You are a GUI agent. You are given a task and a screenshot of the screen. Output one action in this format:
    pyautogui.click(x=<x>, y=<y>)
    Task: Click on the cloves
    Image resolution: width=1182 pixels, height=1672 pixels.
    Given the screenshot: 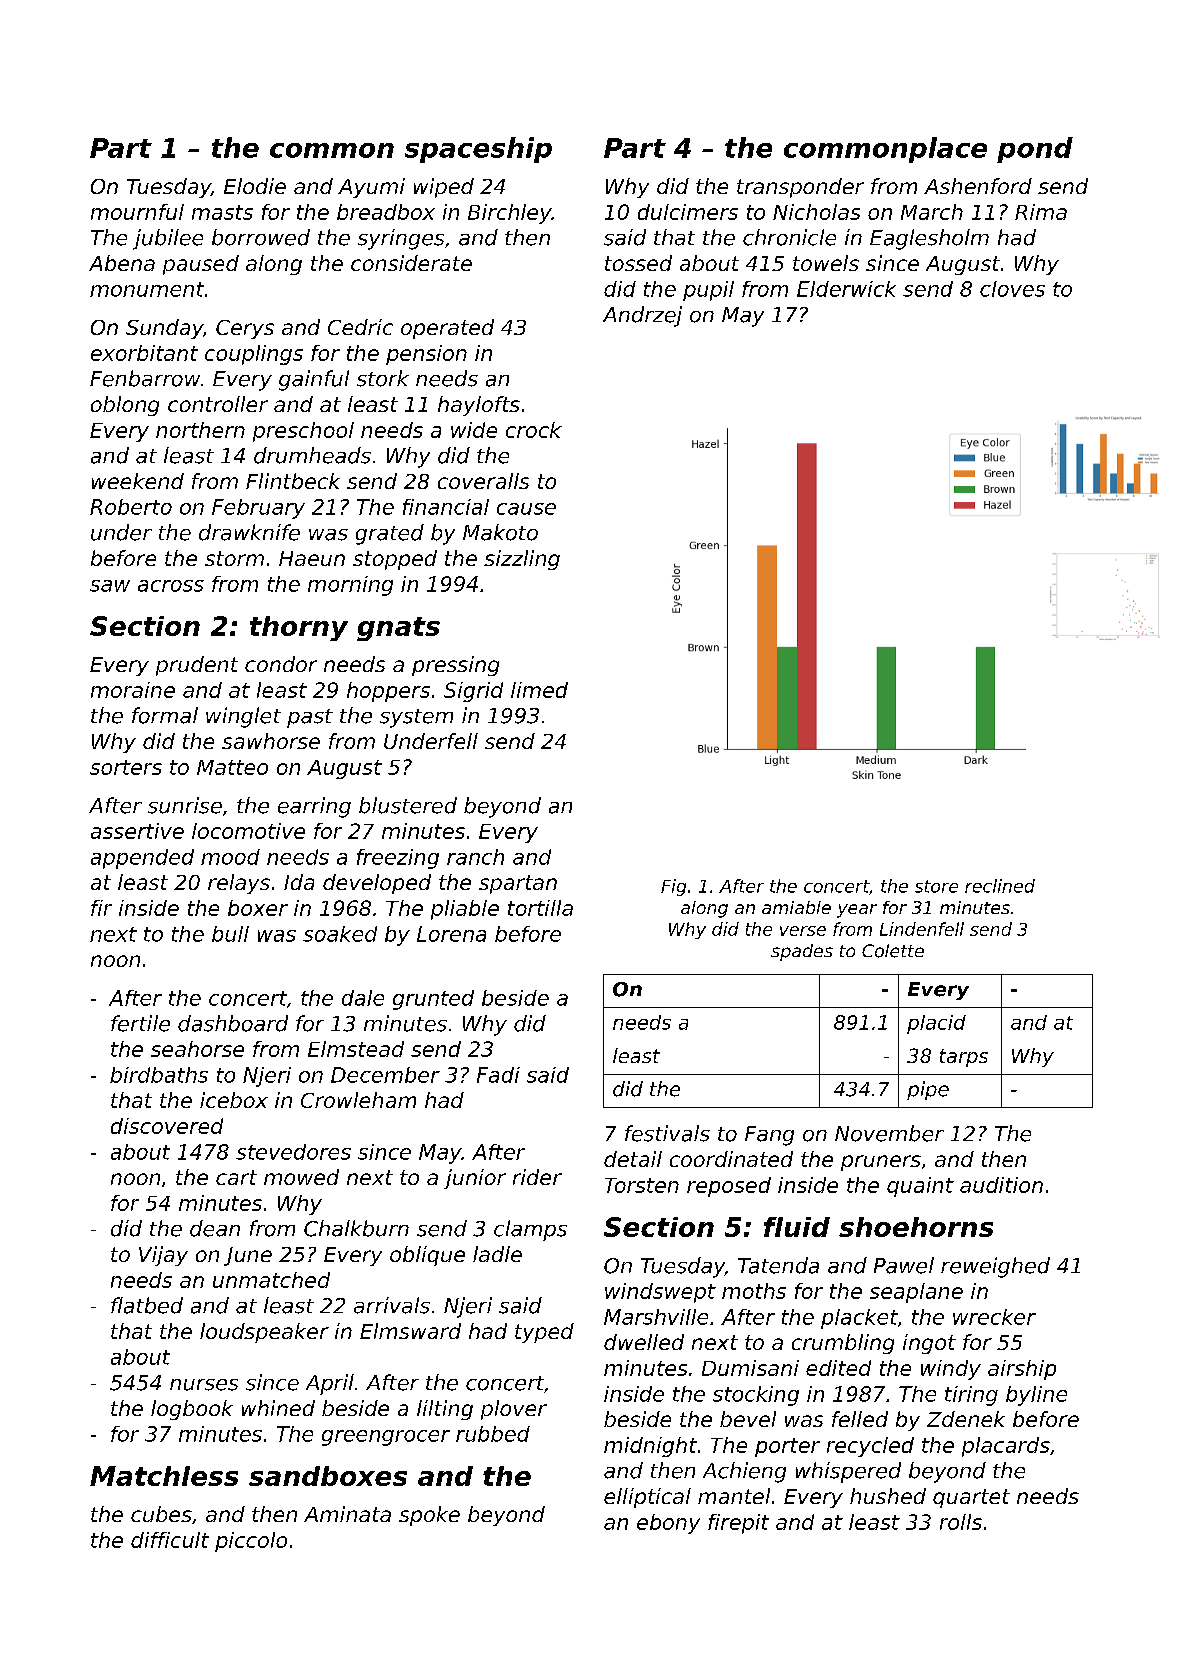 What is the action you would take?
    pyautogui.click(x=1012, y=289)
